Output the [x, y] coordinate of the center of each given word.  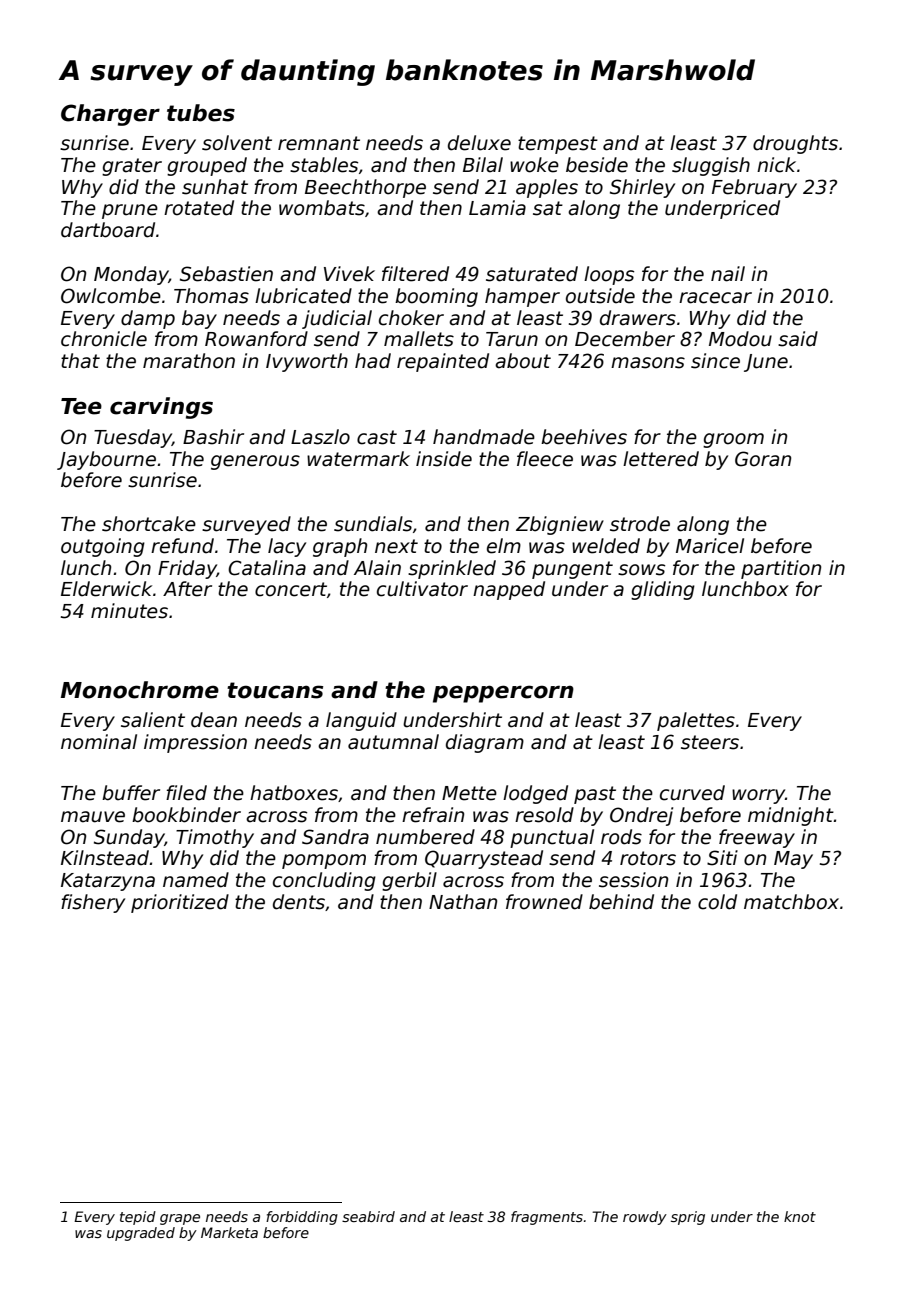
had [373, 361]
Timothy [215, 838]
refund [182, 546]
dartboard [108, 230]
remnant [319, 143]
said [798, 339]
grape [180, 1219]
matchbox [791, 902]
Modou [740, 339]
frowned [544, 902]
